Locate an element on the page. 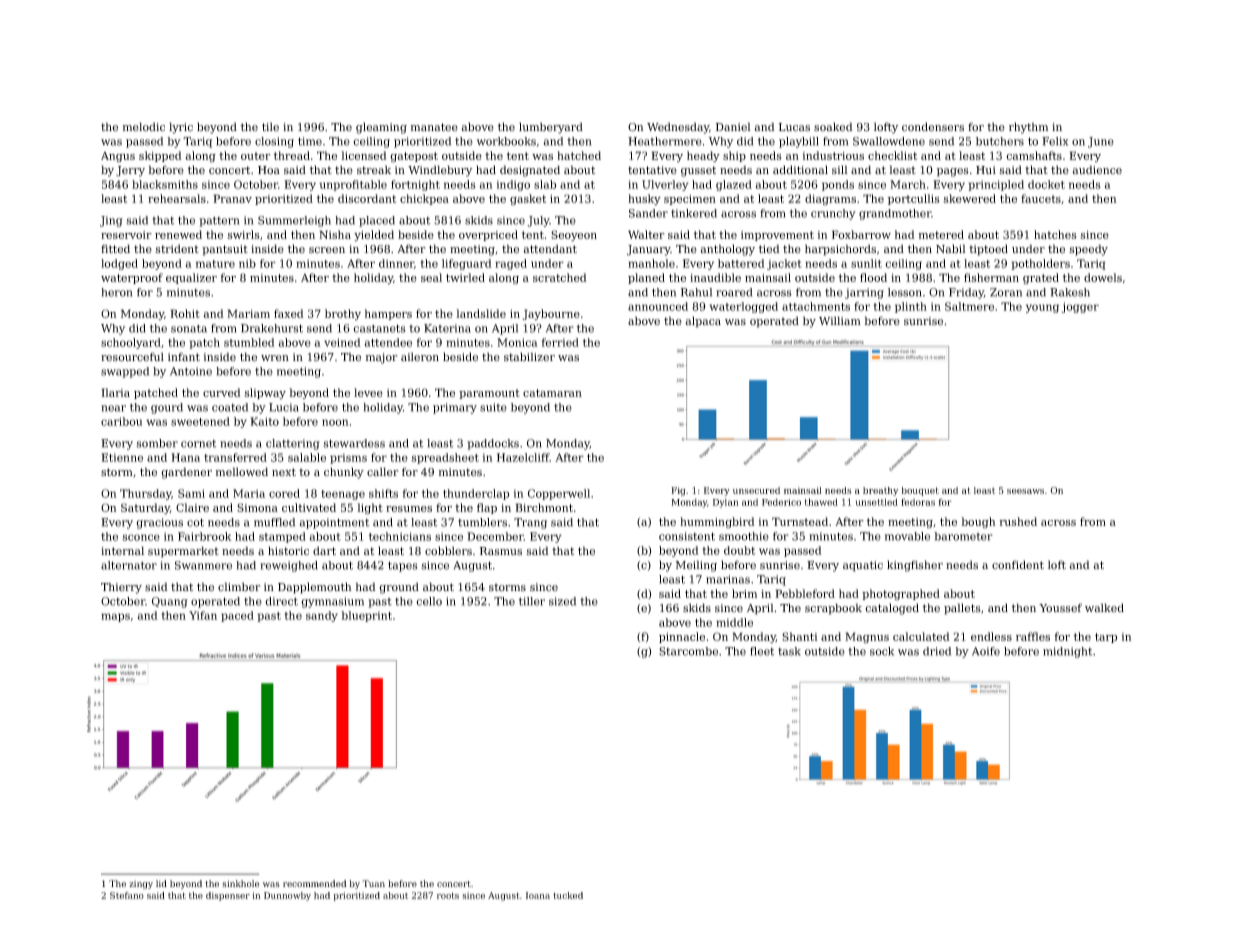 The height and width of the document is (952, 1233). Youssef is located at coordinates (1060, 608).
